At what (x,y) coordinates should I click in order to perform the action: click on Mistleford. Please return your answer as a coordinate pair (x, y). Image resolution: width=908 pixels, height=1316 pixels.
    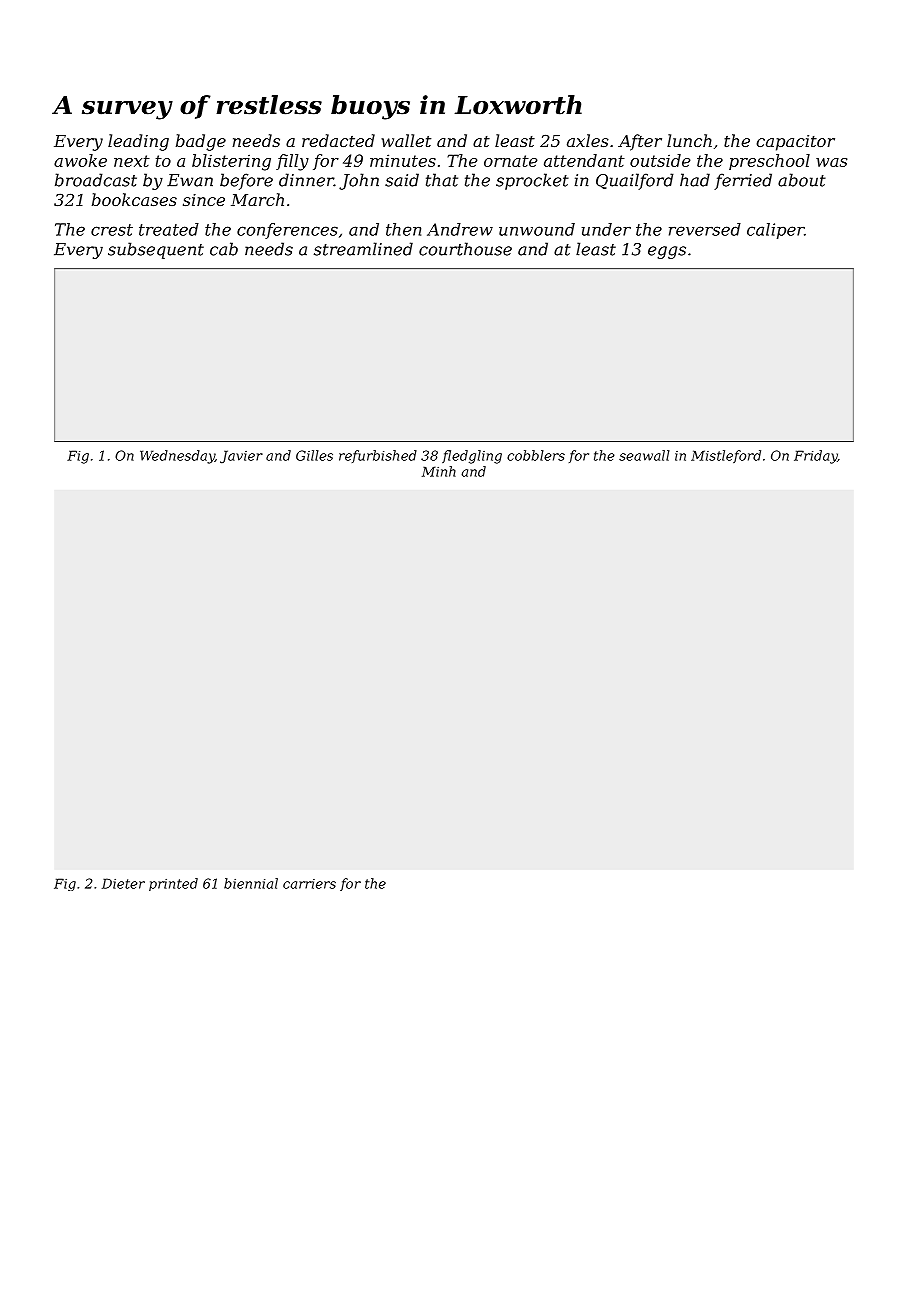
    Looking at the image, I should click on (726, 456).
